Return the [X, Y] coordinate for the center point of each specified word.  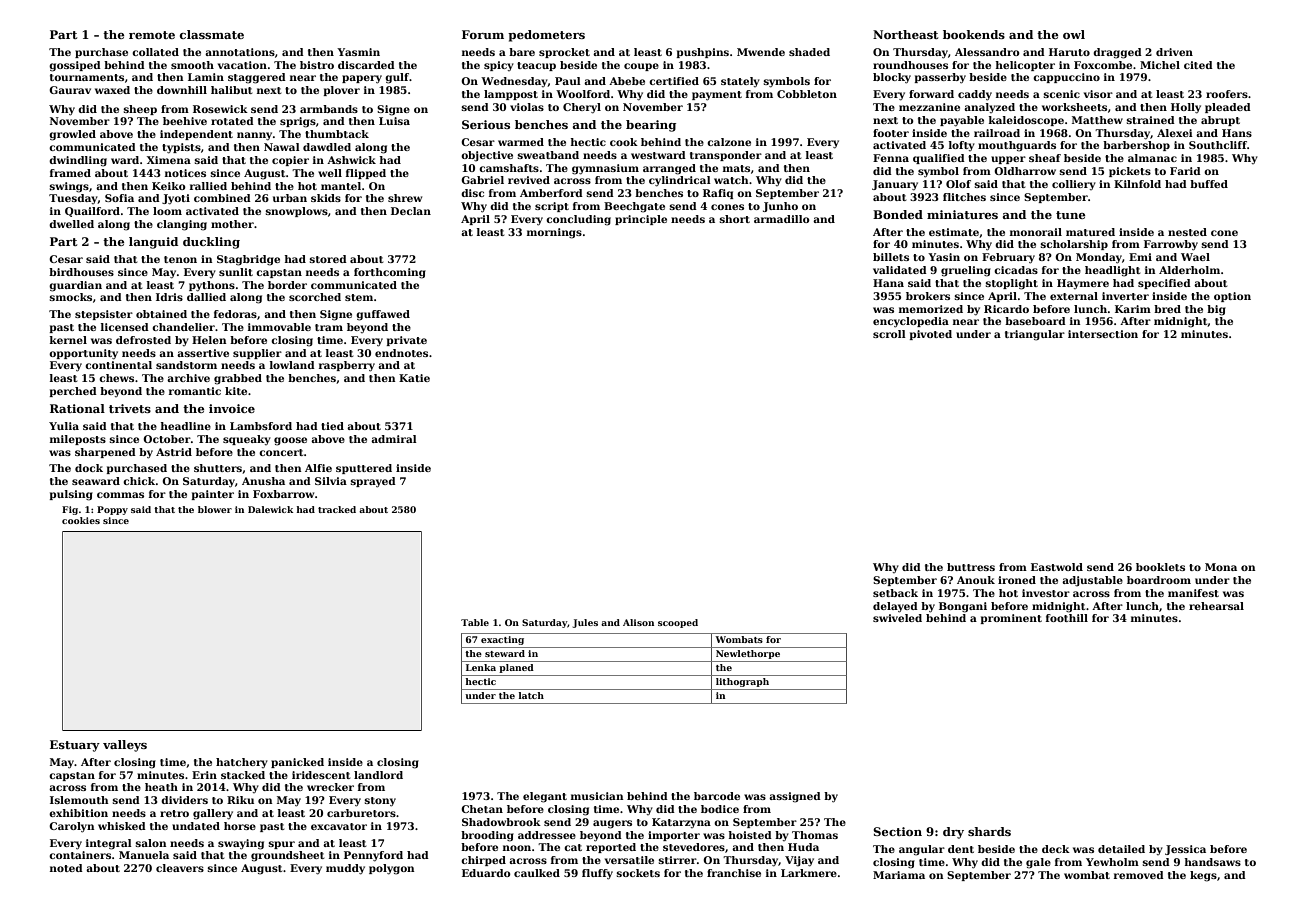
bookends [974, 34]
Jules [585, 623]
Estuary [75, 746]
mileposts [78, 440]
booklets [1160, 567]
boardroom [1159, 580]
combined [222, 198]
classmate [212, 34]
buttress [971, 567]
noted [66, 868]
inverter [1125, 296]
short [734, 219]
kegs [1203, 876]
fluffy [597, 874]
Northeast [905, 34]
